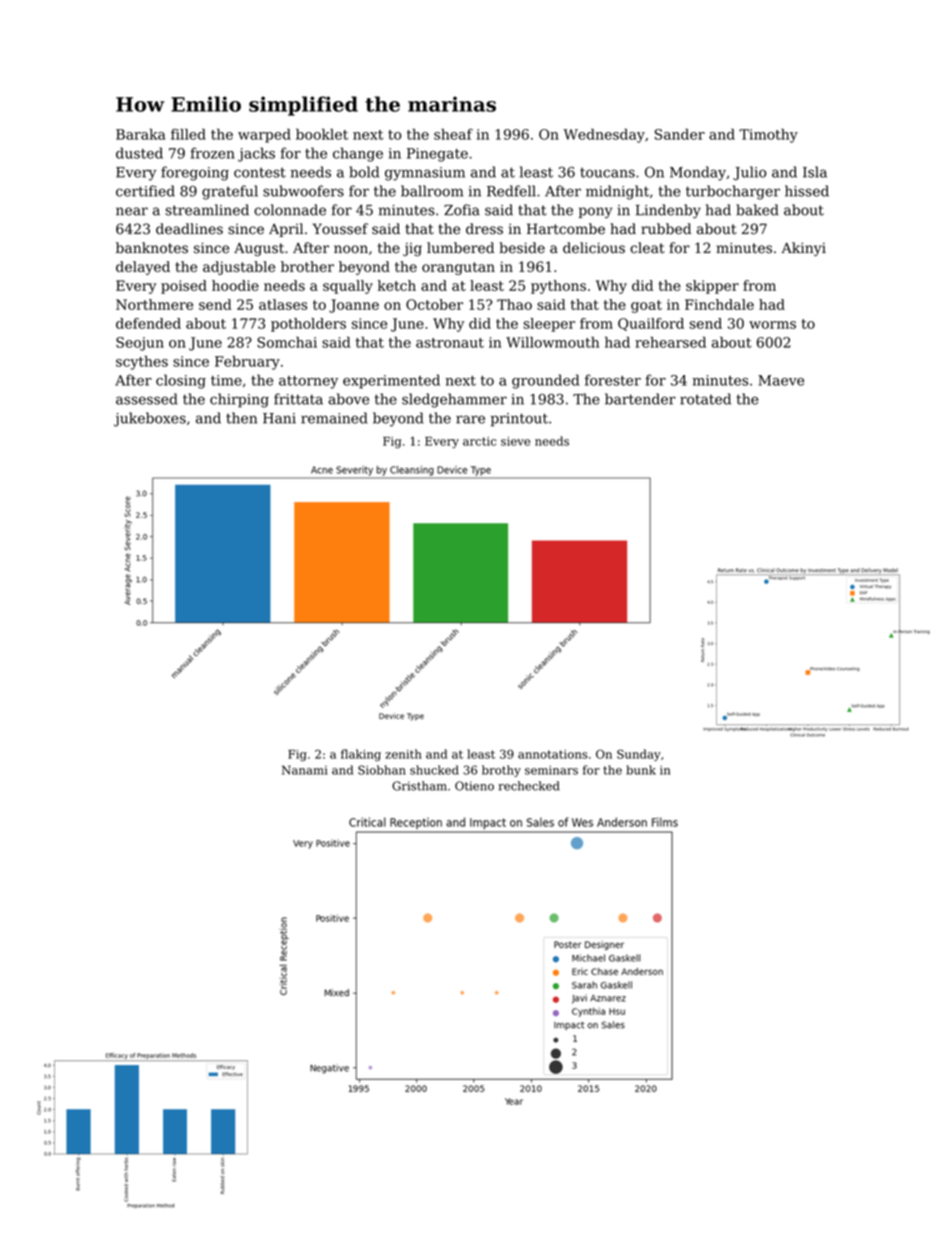 Image resolution: width=952 pixels, height=1233 pixels. I want to click on bunk, so click(641, 770).
